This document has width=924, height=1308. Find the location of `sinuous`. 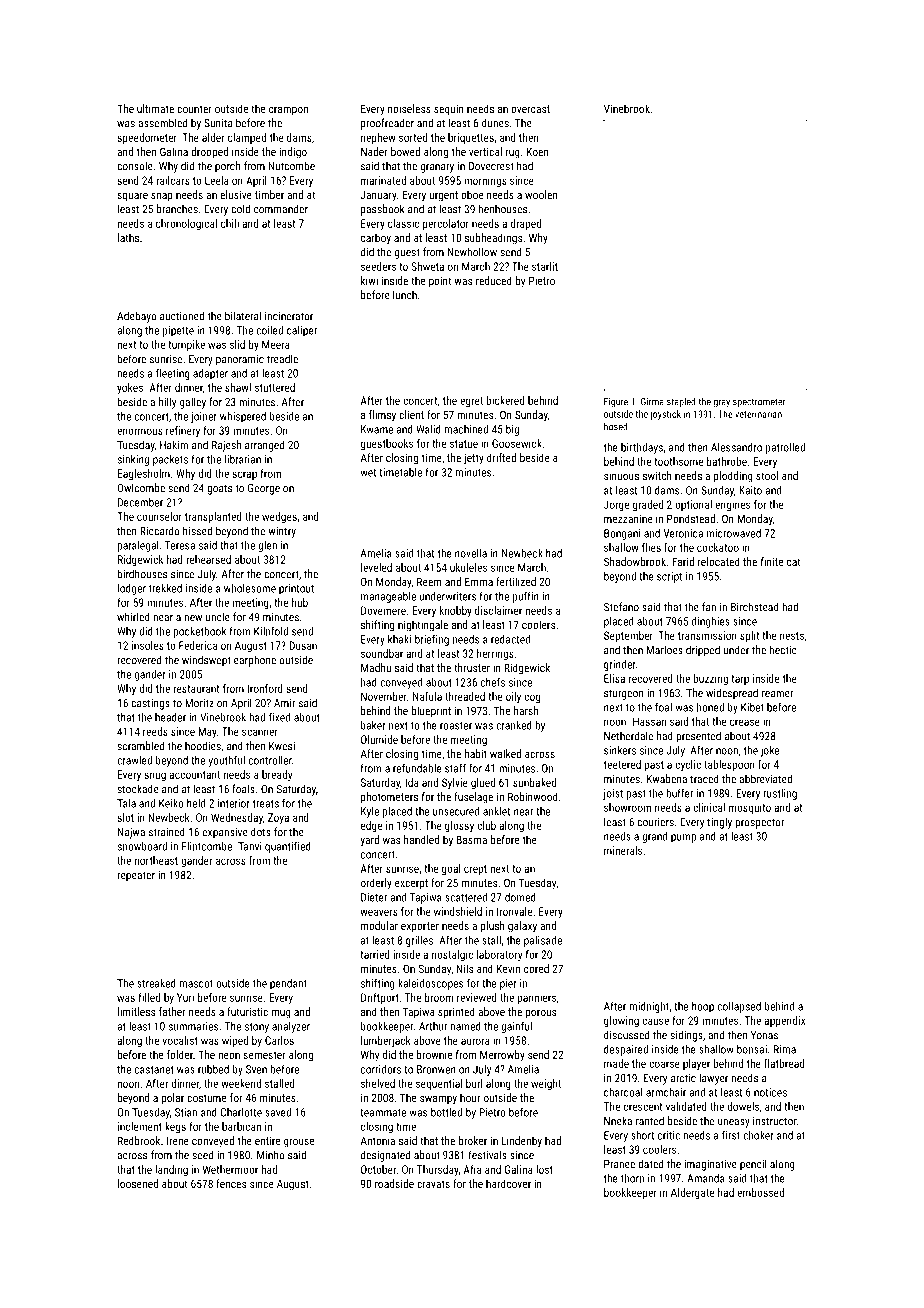

sinuous is located at coordinates (621, 476).
